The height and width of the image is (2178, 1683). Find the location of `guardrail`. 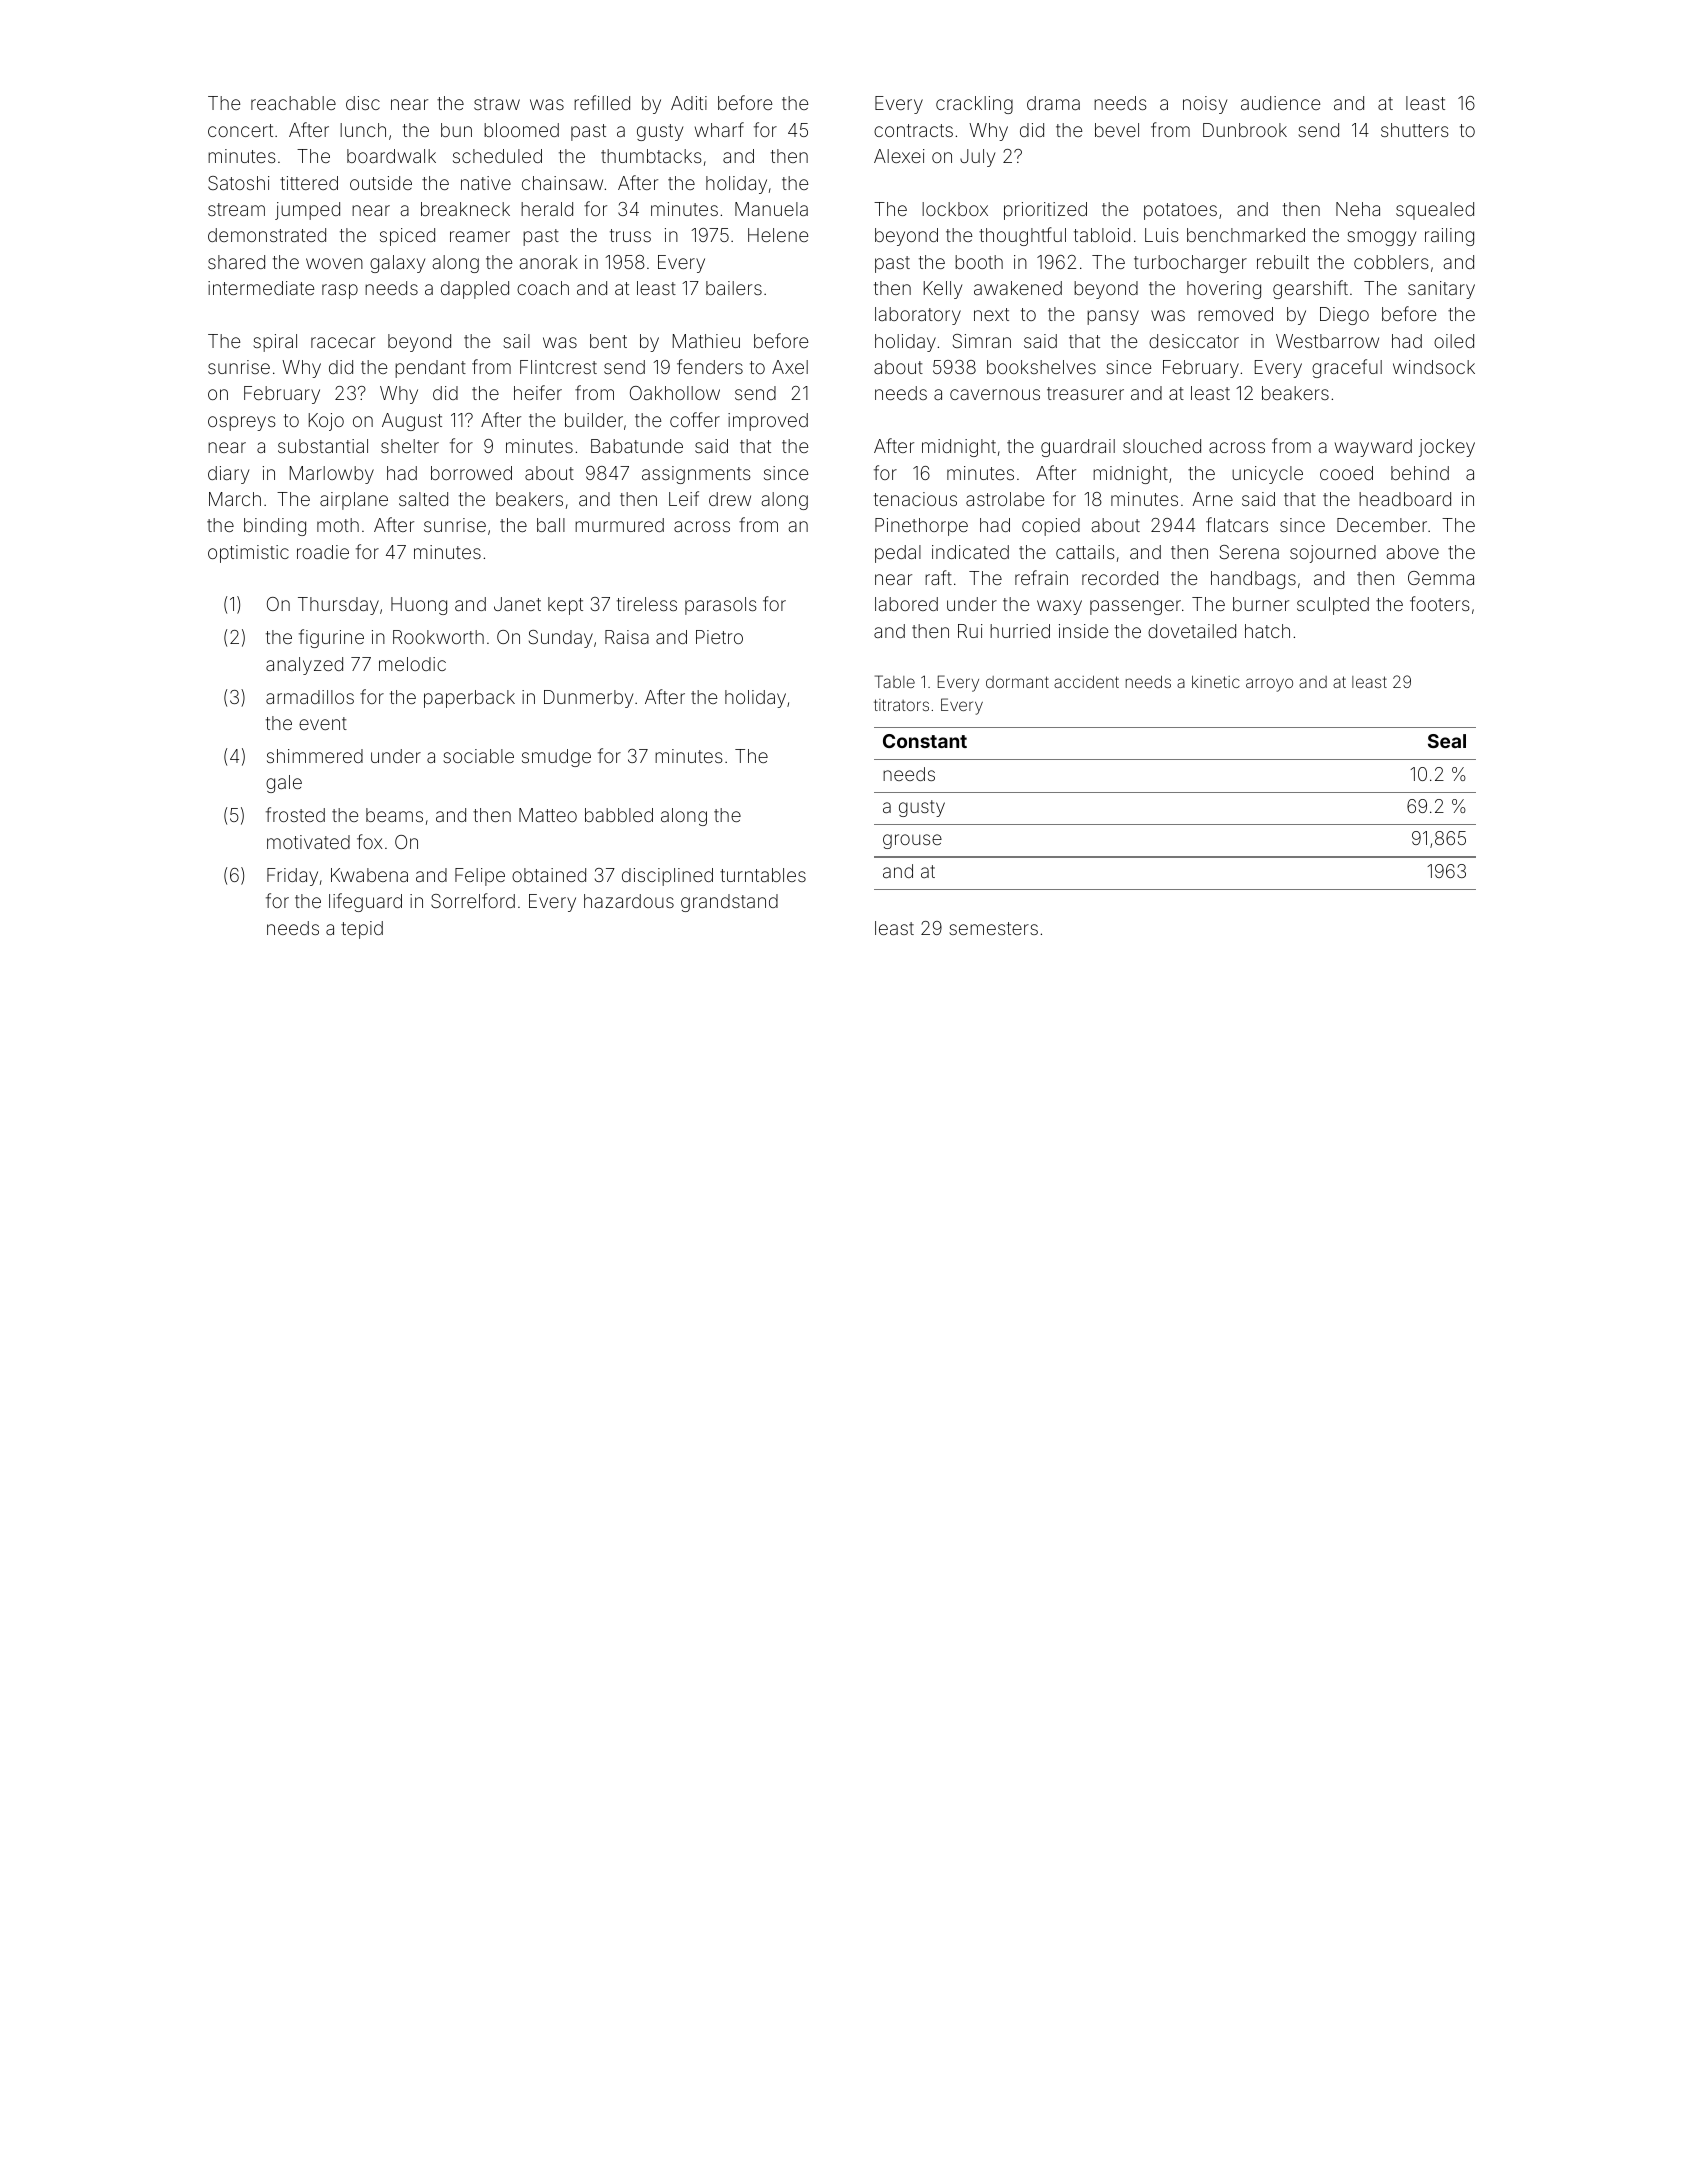

guardrail is located at coordinates (1078, 448).
